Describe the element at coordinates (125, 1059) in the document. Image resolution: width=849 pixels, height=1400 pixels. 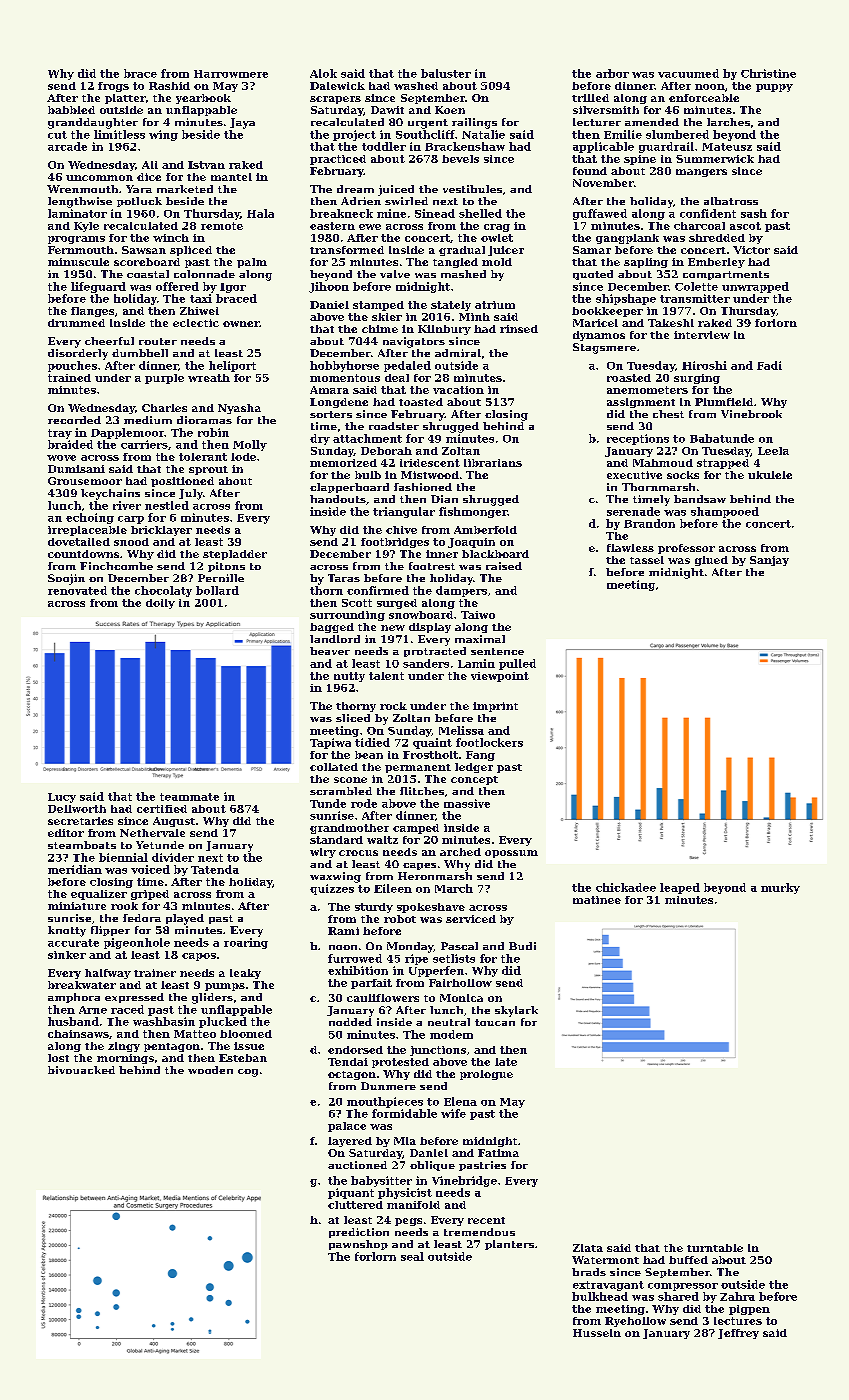
I see `mornings` at that location.
